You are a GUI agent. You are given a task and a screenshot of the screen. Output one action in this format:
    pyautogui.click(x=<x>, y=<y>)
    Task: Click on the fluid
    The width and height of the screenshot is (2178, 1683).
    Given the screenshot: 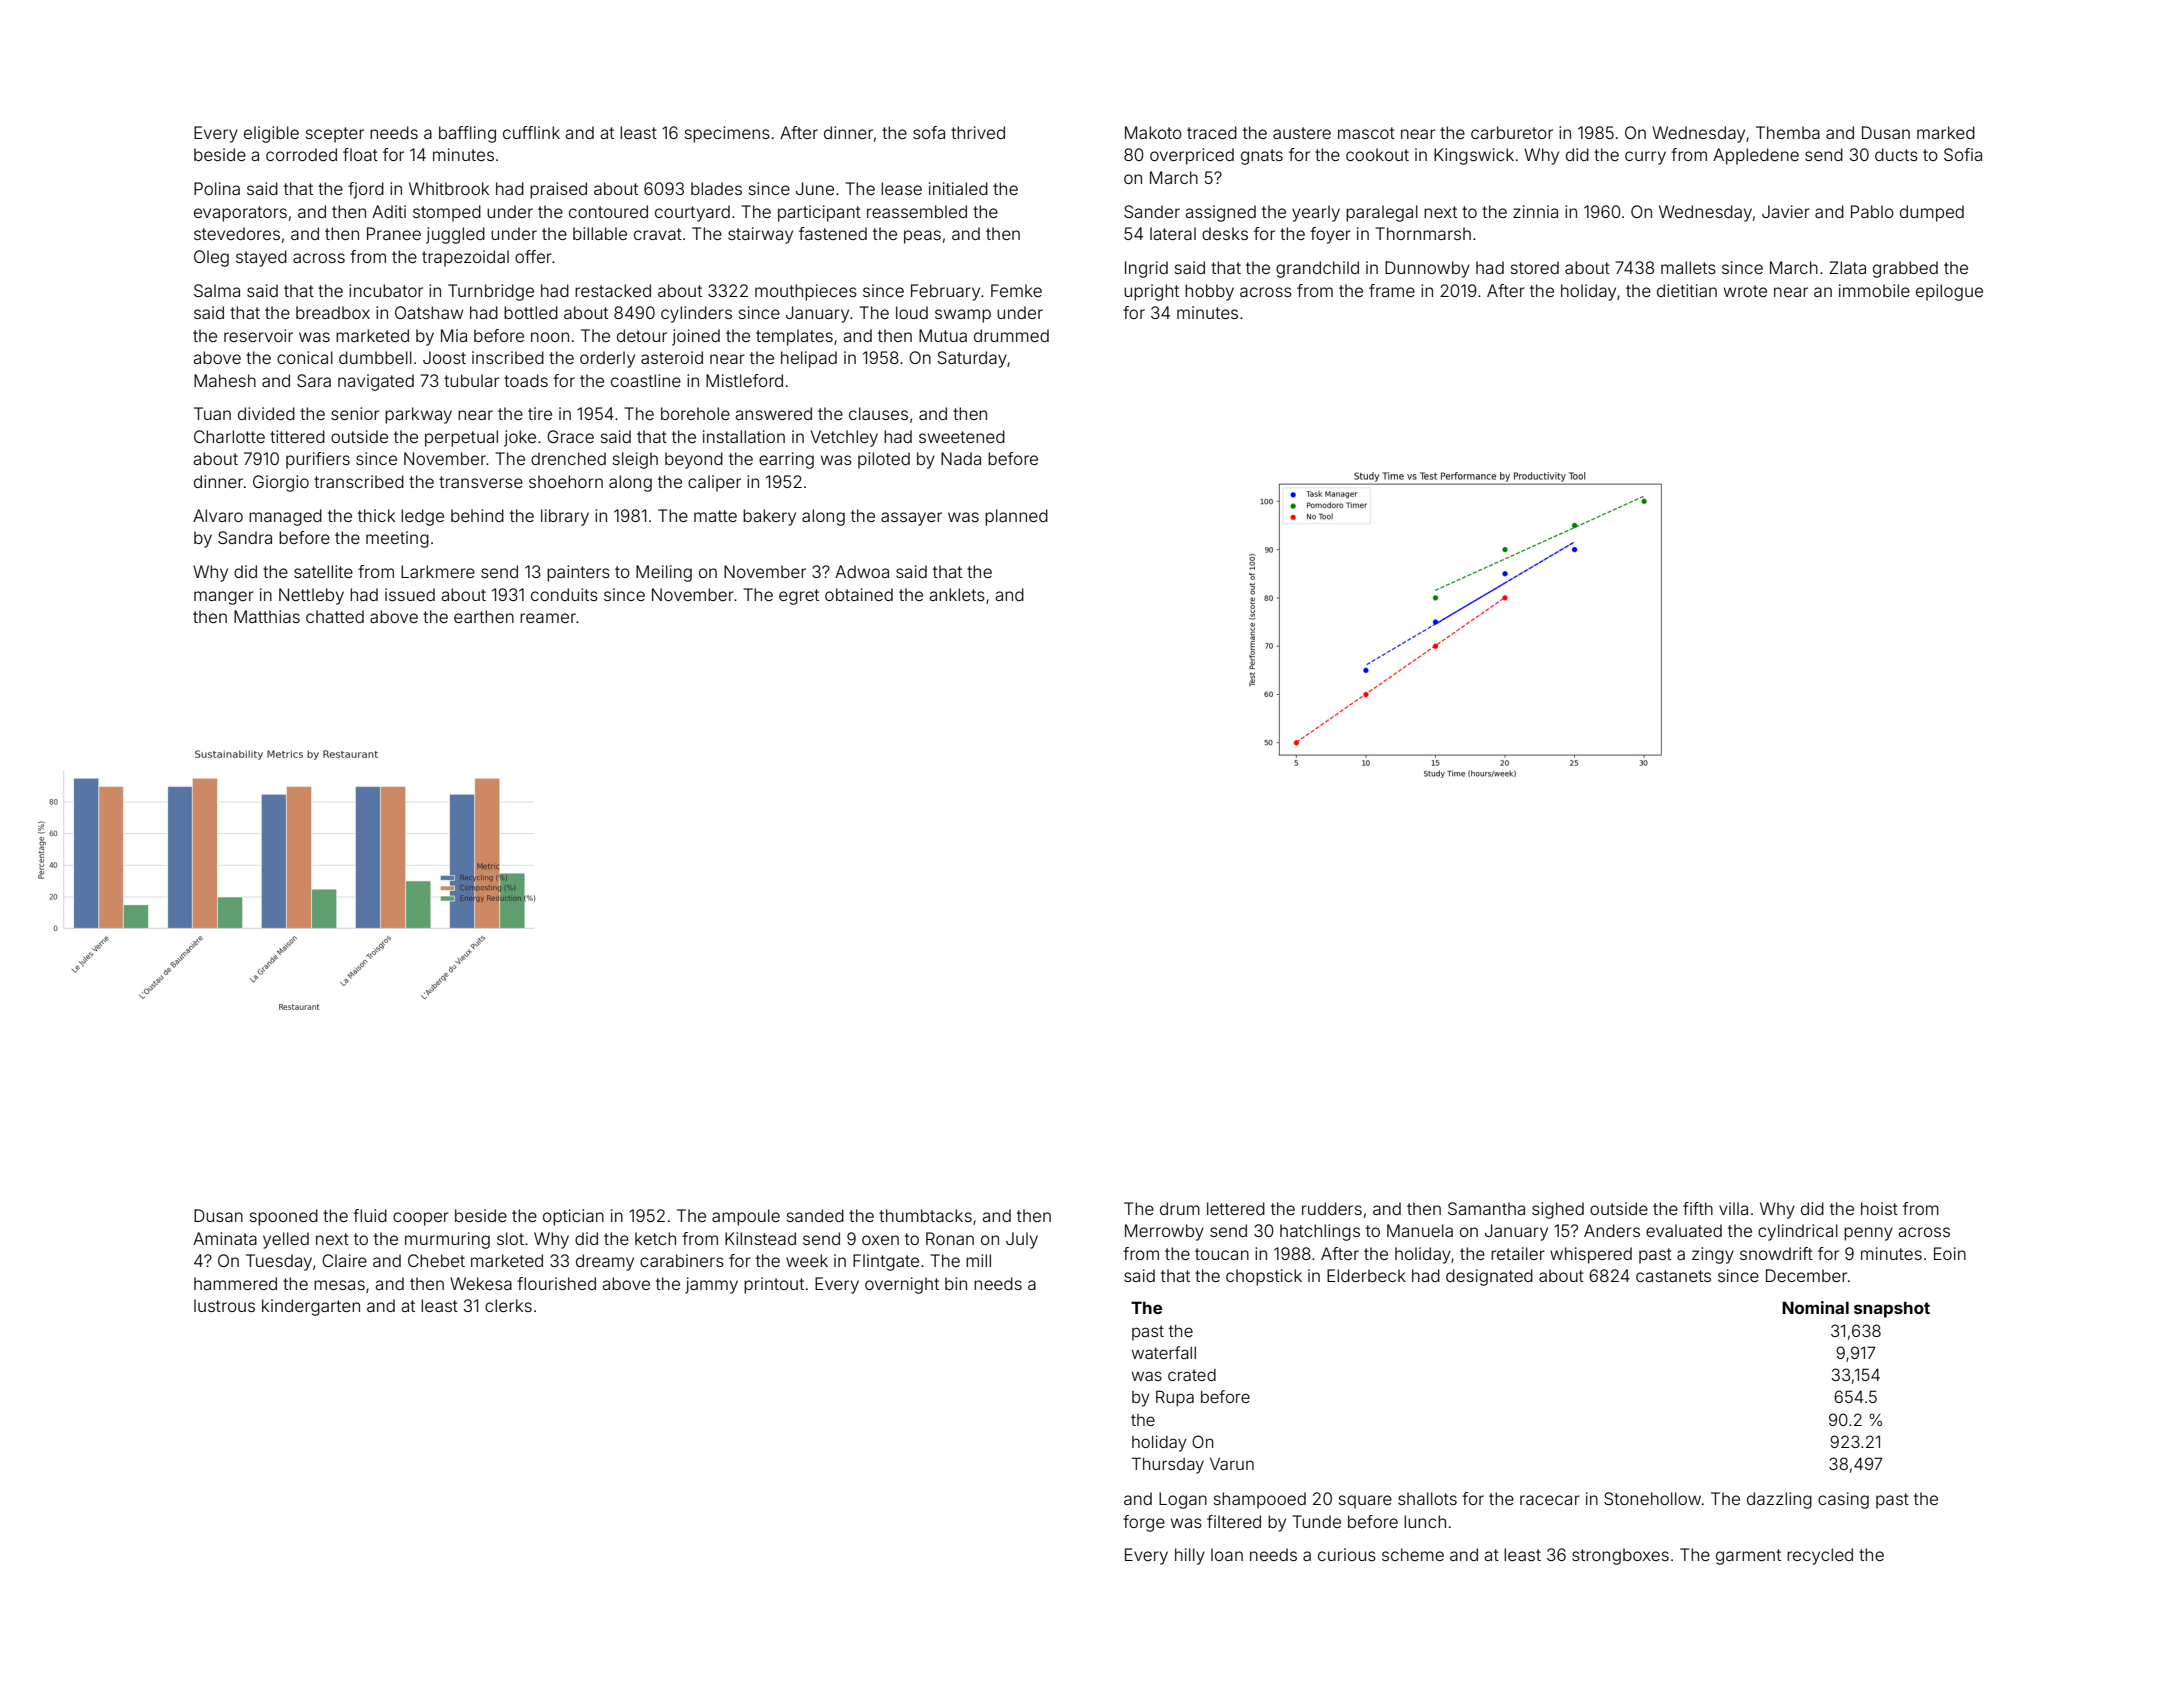 What is the action you would take?
    pyautogui.click(x=370, y=1215)
